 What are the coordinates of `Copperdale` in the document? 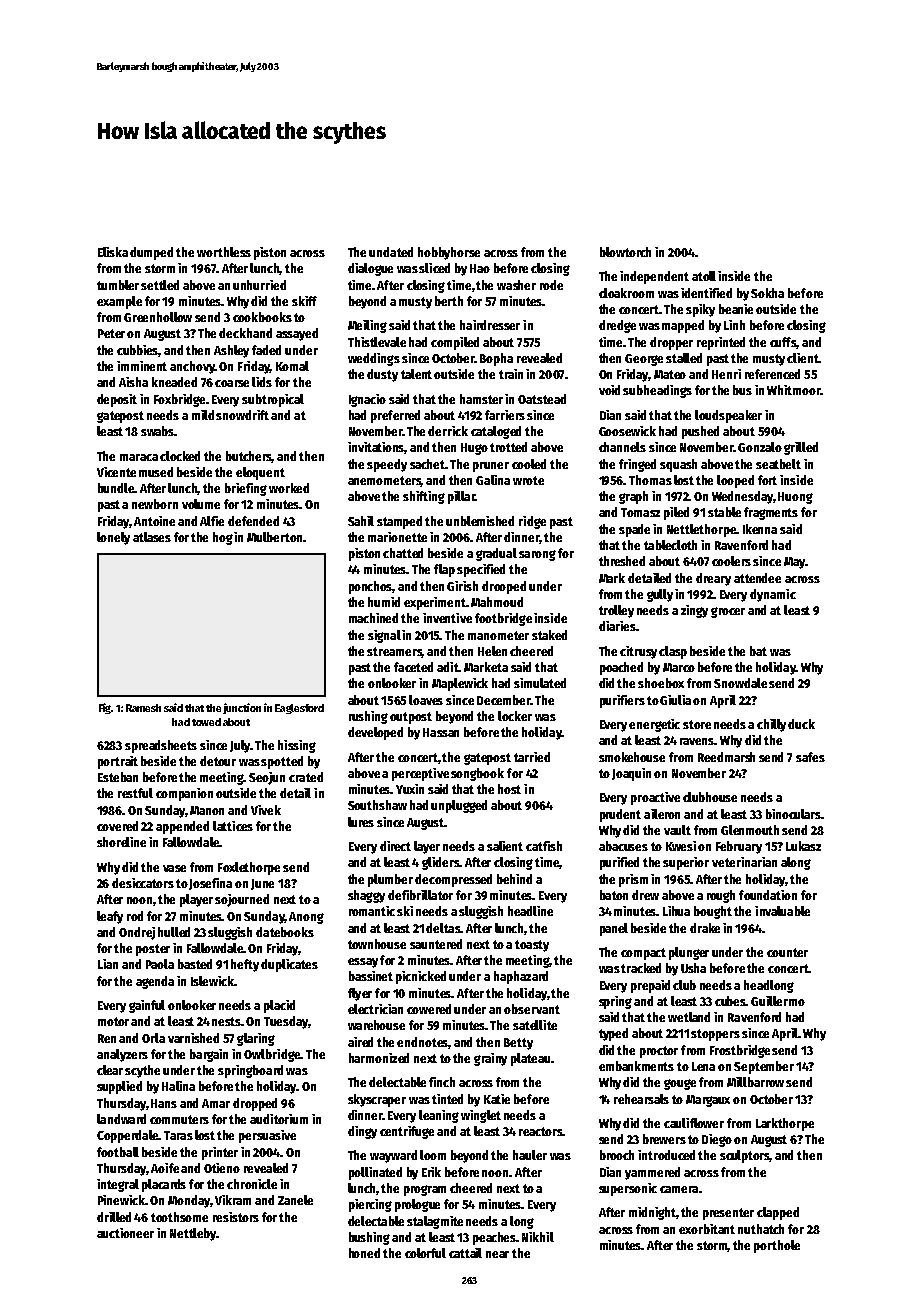 It's located at (128, 1136).
